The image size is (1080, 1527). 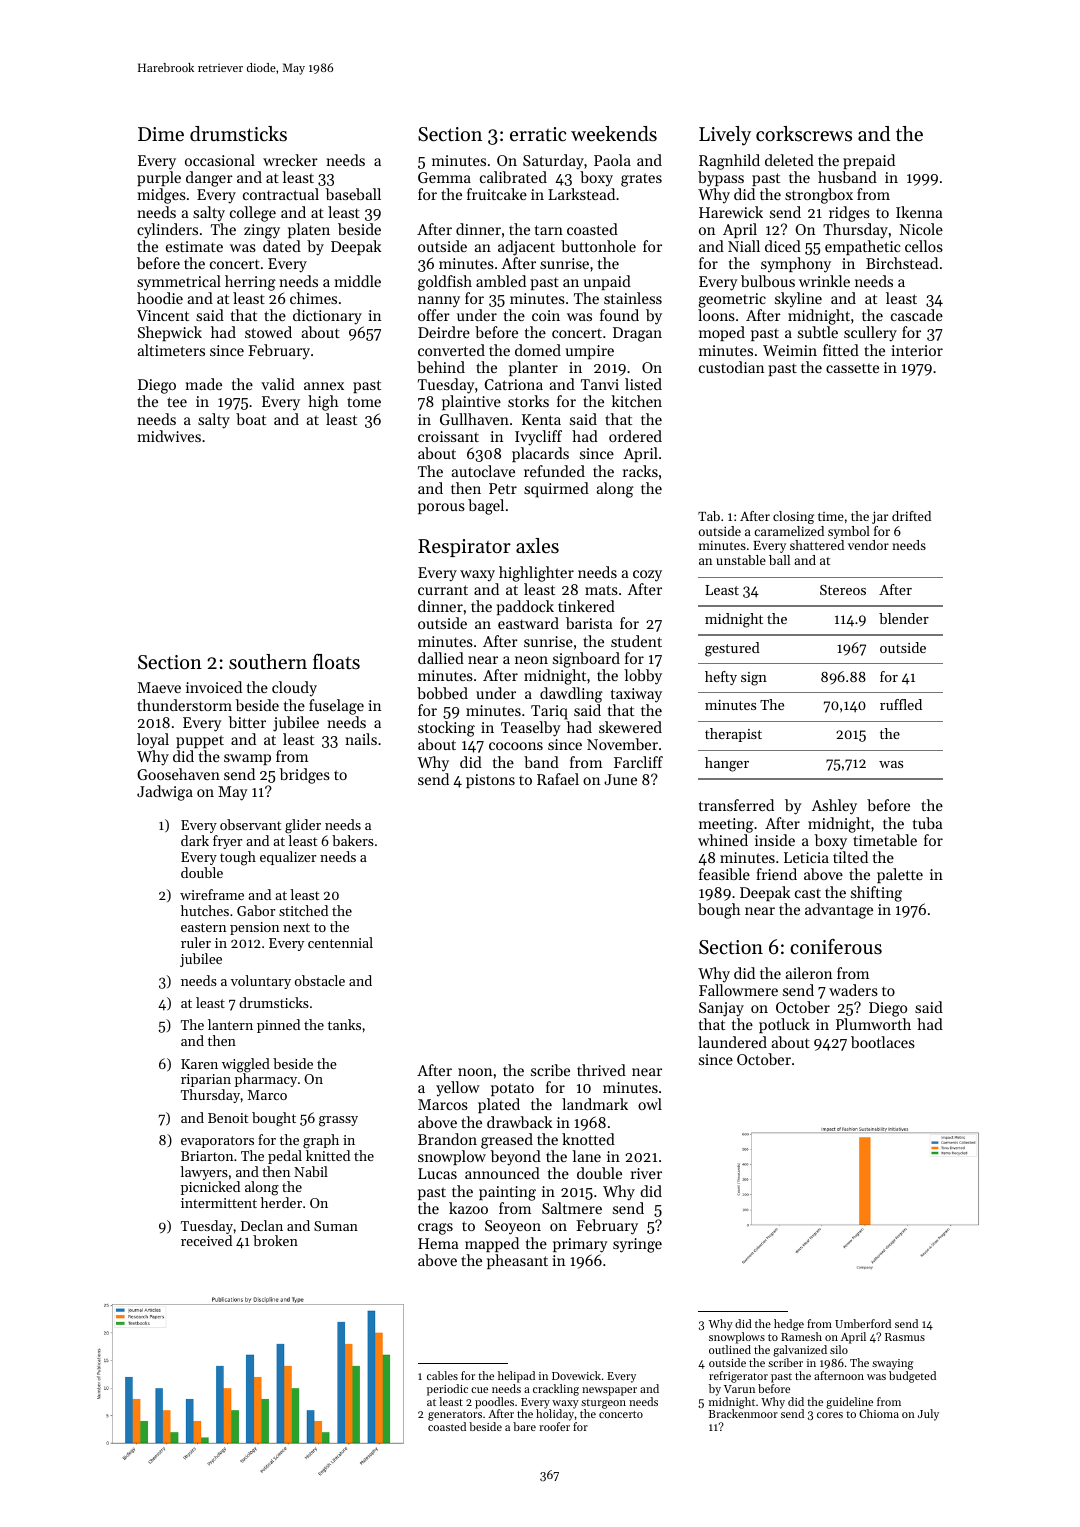 I want to click on Ashley, so click(x=834, y=807).
